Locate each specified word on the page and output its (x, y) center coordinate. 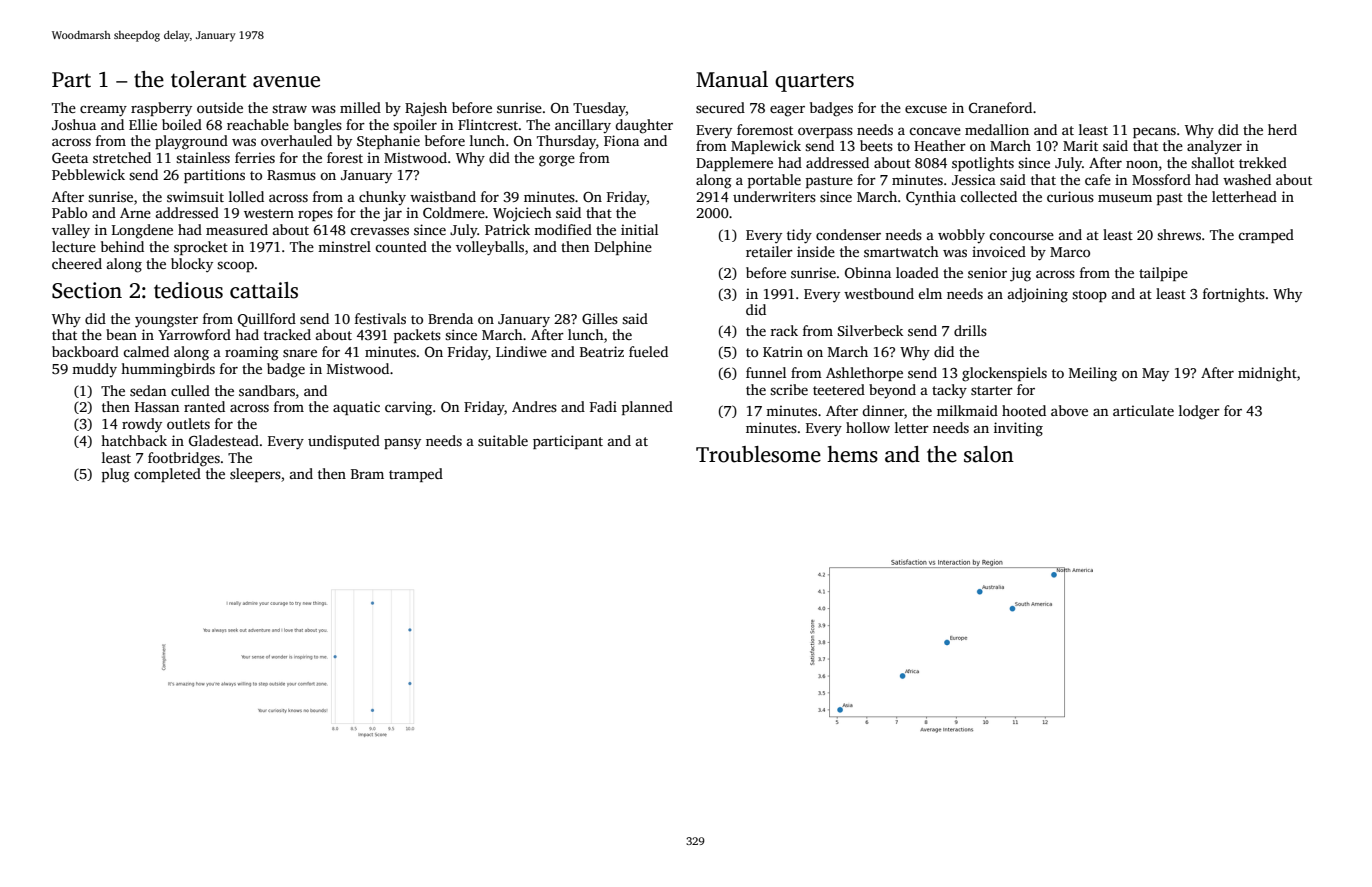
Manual (732, 79)
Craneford (1000, 107)
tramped (416, 475)
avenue (286, 82)
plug (116, 475)
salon (989, 454)
